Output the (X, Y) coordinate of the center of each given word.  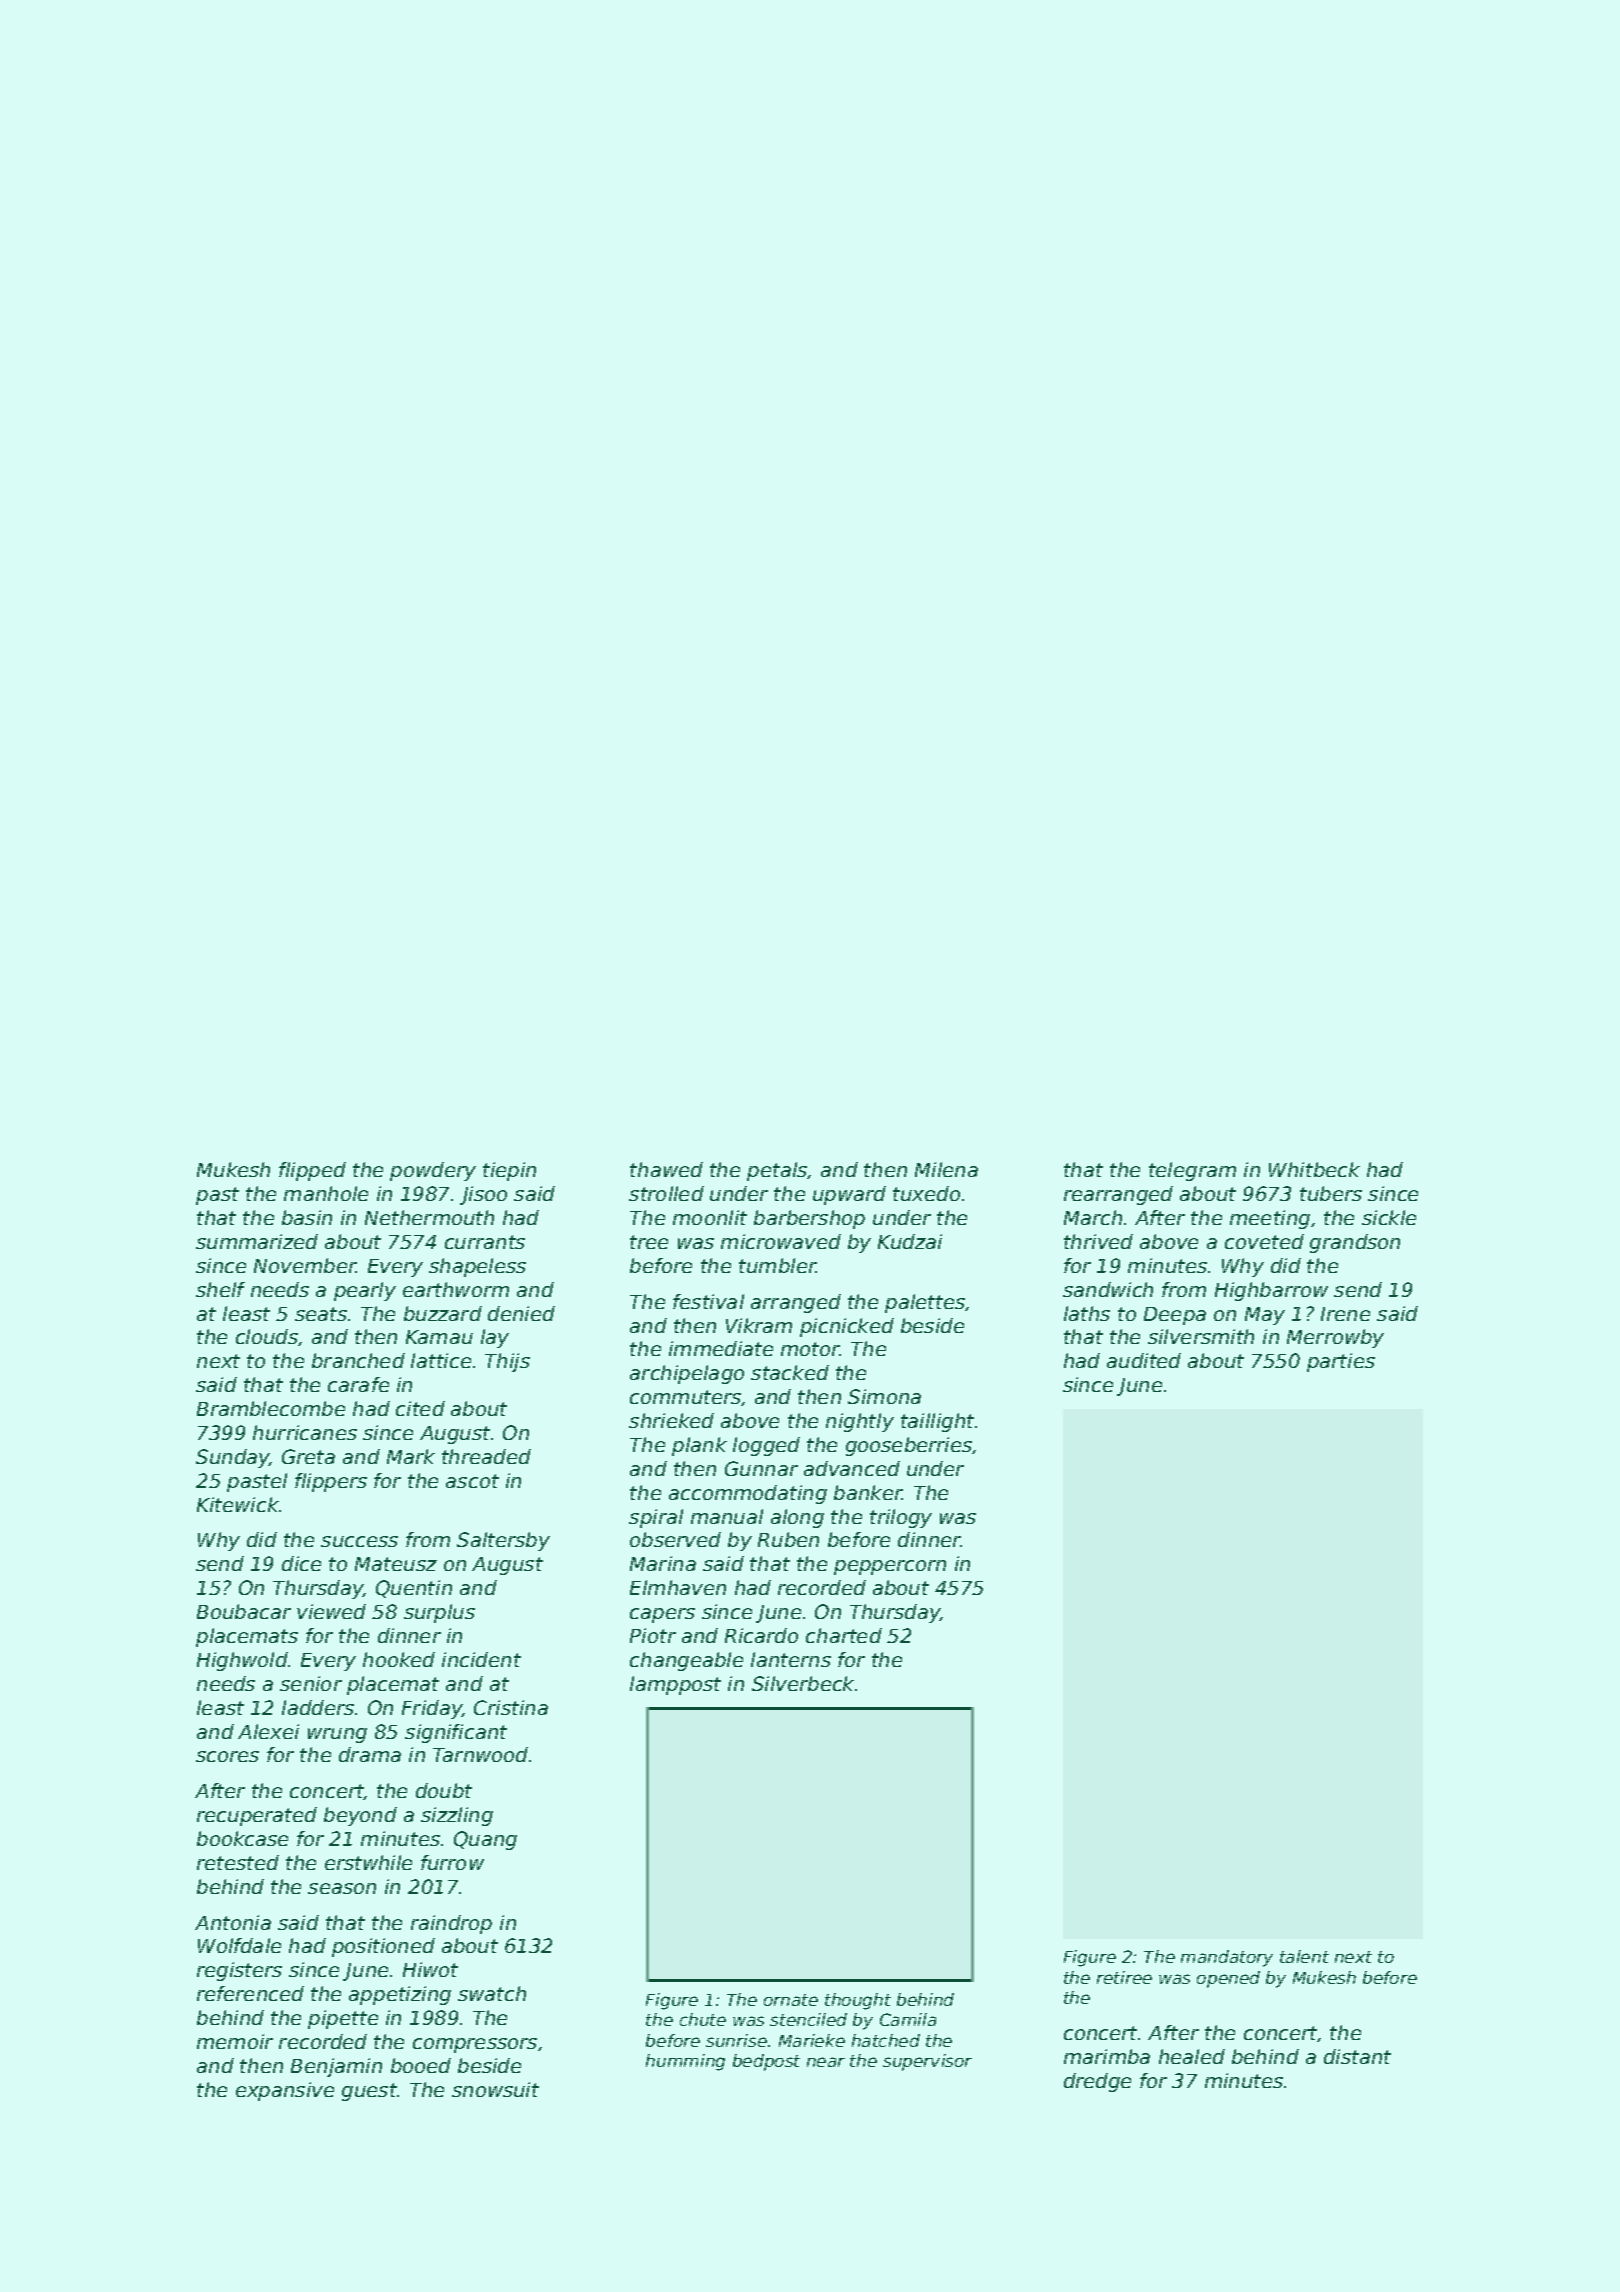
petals (777, 1171)
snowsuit (495, 2089)
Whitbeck (1314, 1169)
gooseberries (909, 1446)
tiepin (509, 1171)
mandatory (1227, 1958)
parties (1341, 1362)
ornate (791, 2000)
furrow (452, 1862)
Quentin (414, 1589)
